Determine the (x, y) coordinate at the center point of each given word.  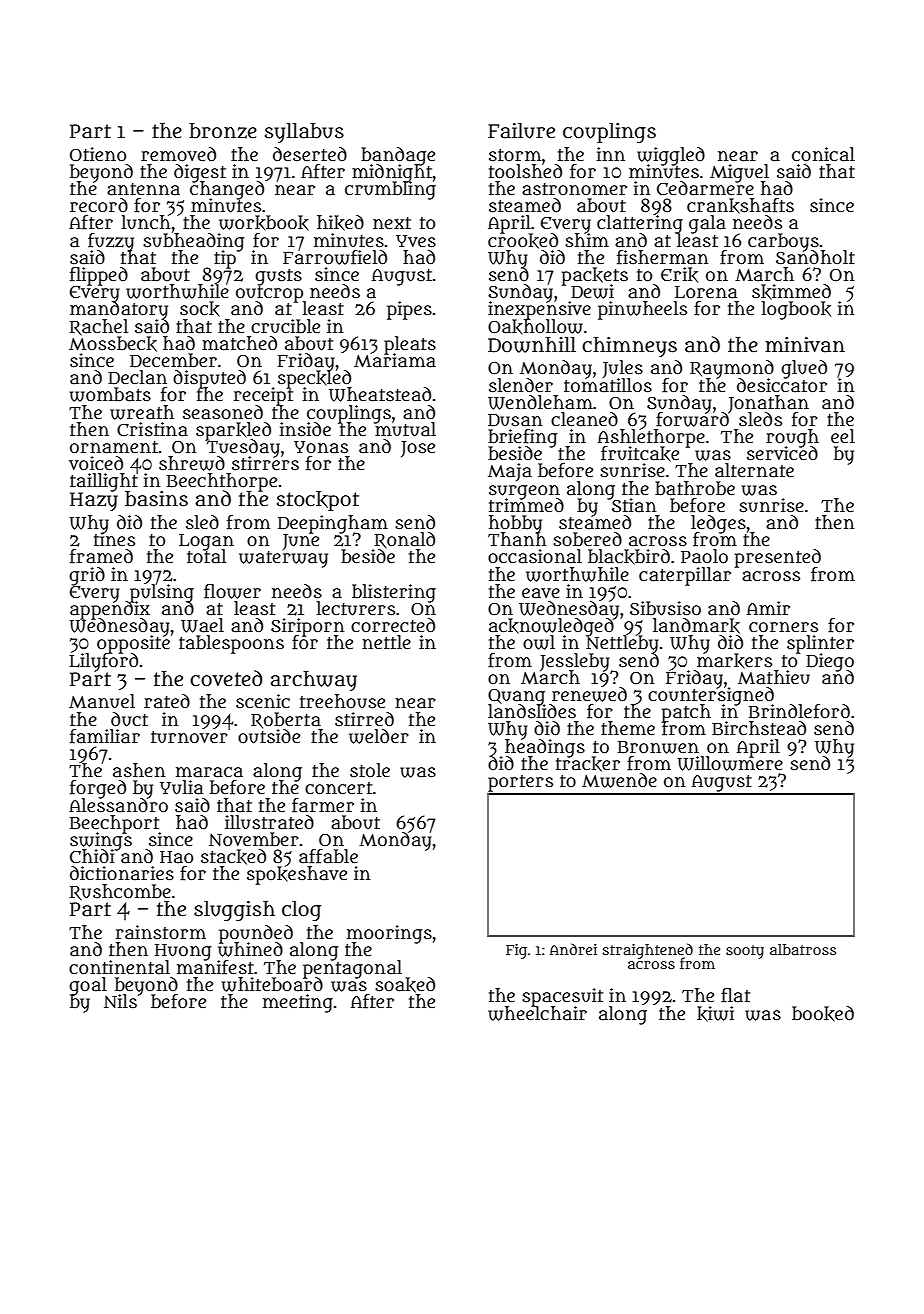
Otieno (98, 154)
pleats (410, 345)
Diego (830, 661)
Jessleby (576, 662)
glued (804, 369)
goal (88, 986)
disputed (209, 379)
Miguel (739, 173)
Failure (521, 131)
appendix (110, 610)
